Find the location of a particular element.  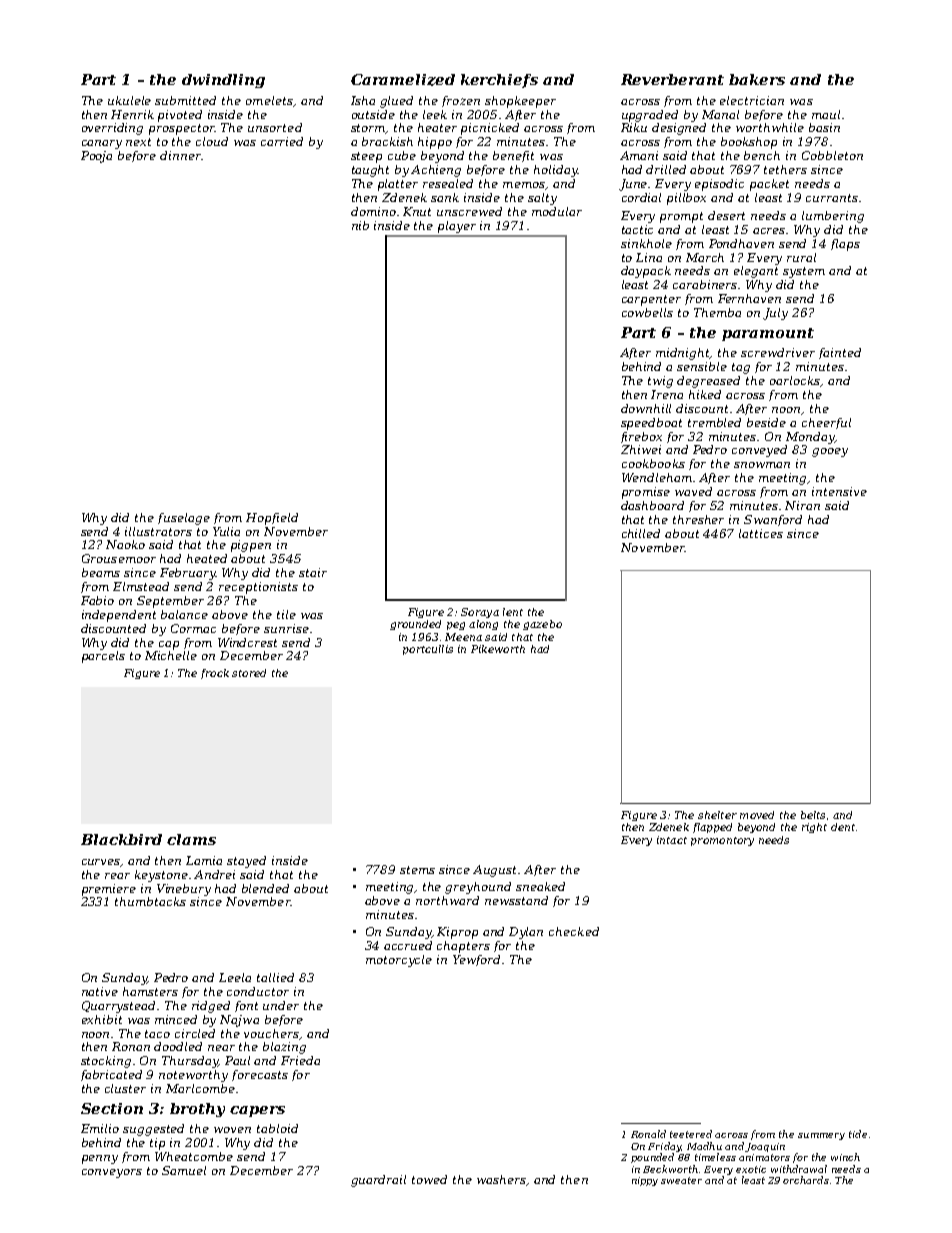

Pooja is located at coordinates (96, 157).
